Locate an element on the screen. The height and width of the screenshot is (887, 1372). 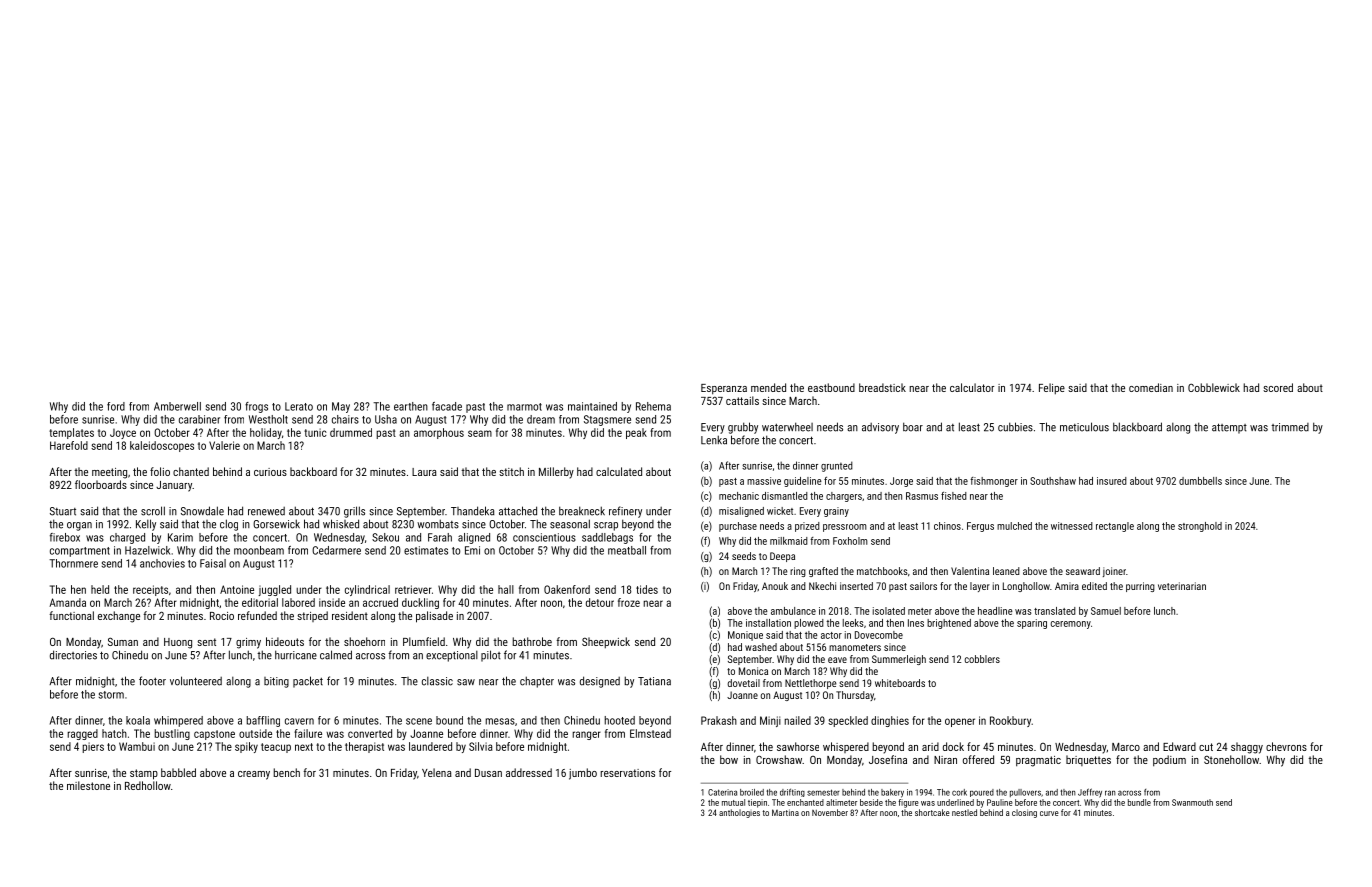
calculated is located at coordinates (619, 471).
